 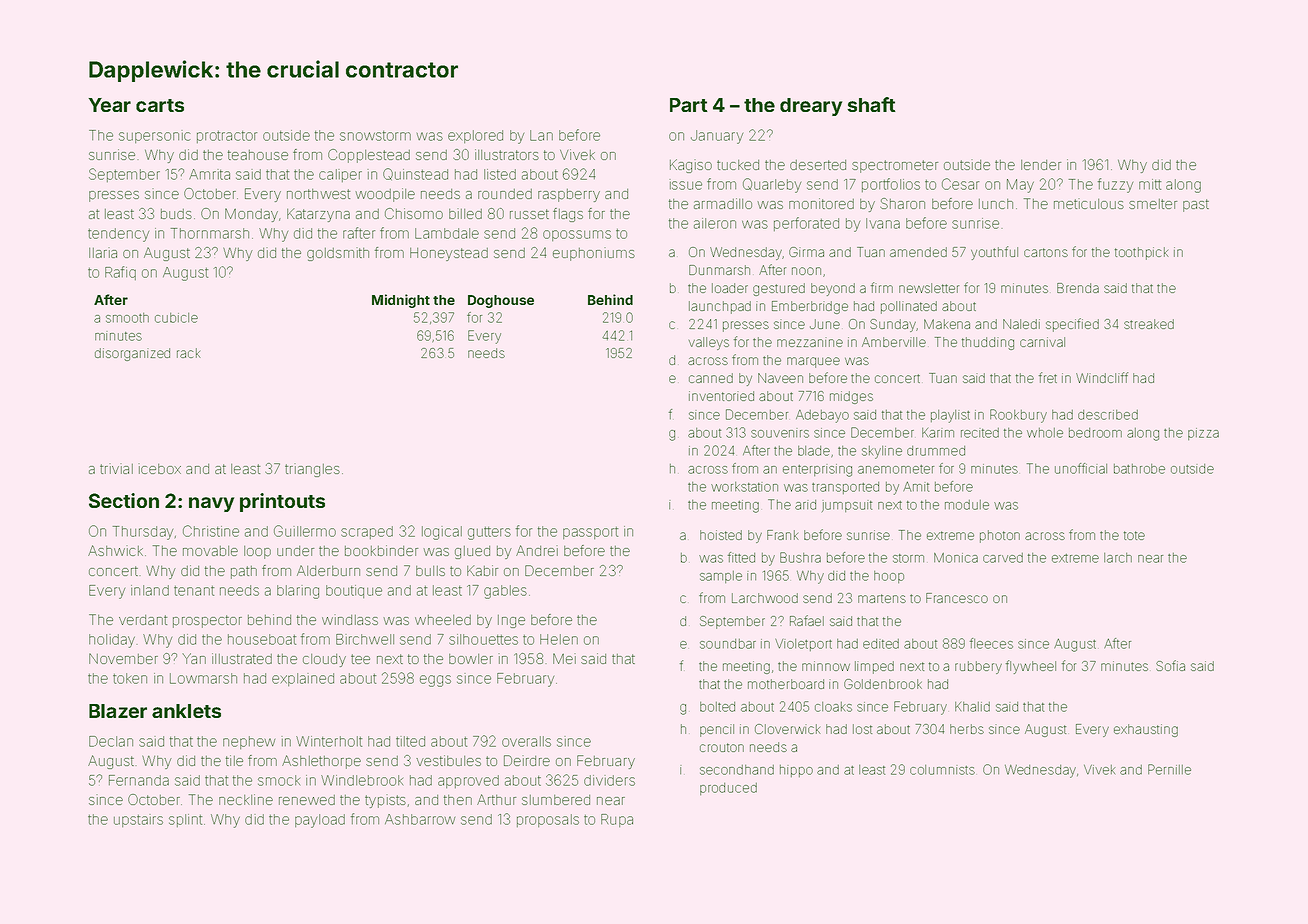 What do you see at coordinates (689, 105) in the image?
I see `Part` at bounding box center [689, 105].
